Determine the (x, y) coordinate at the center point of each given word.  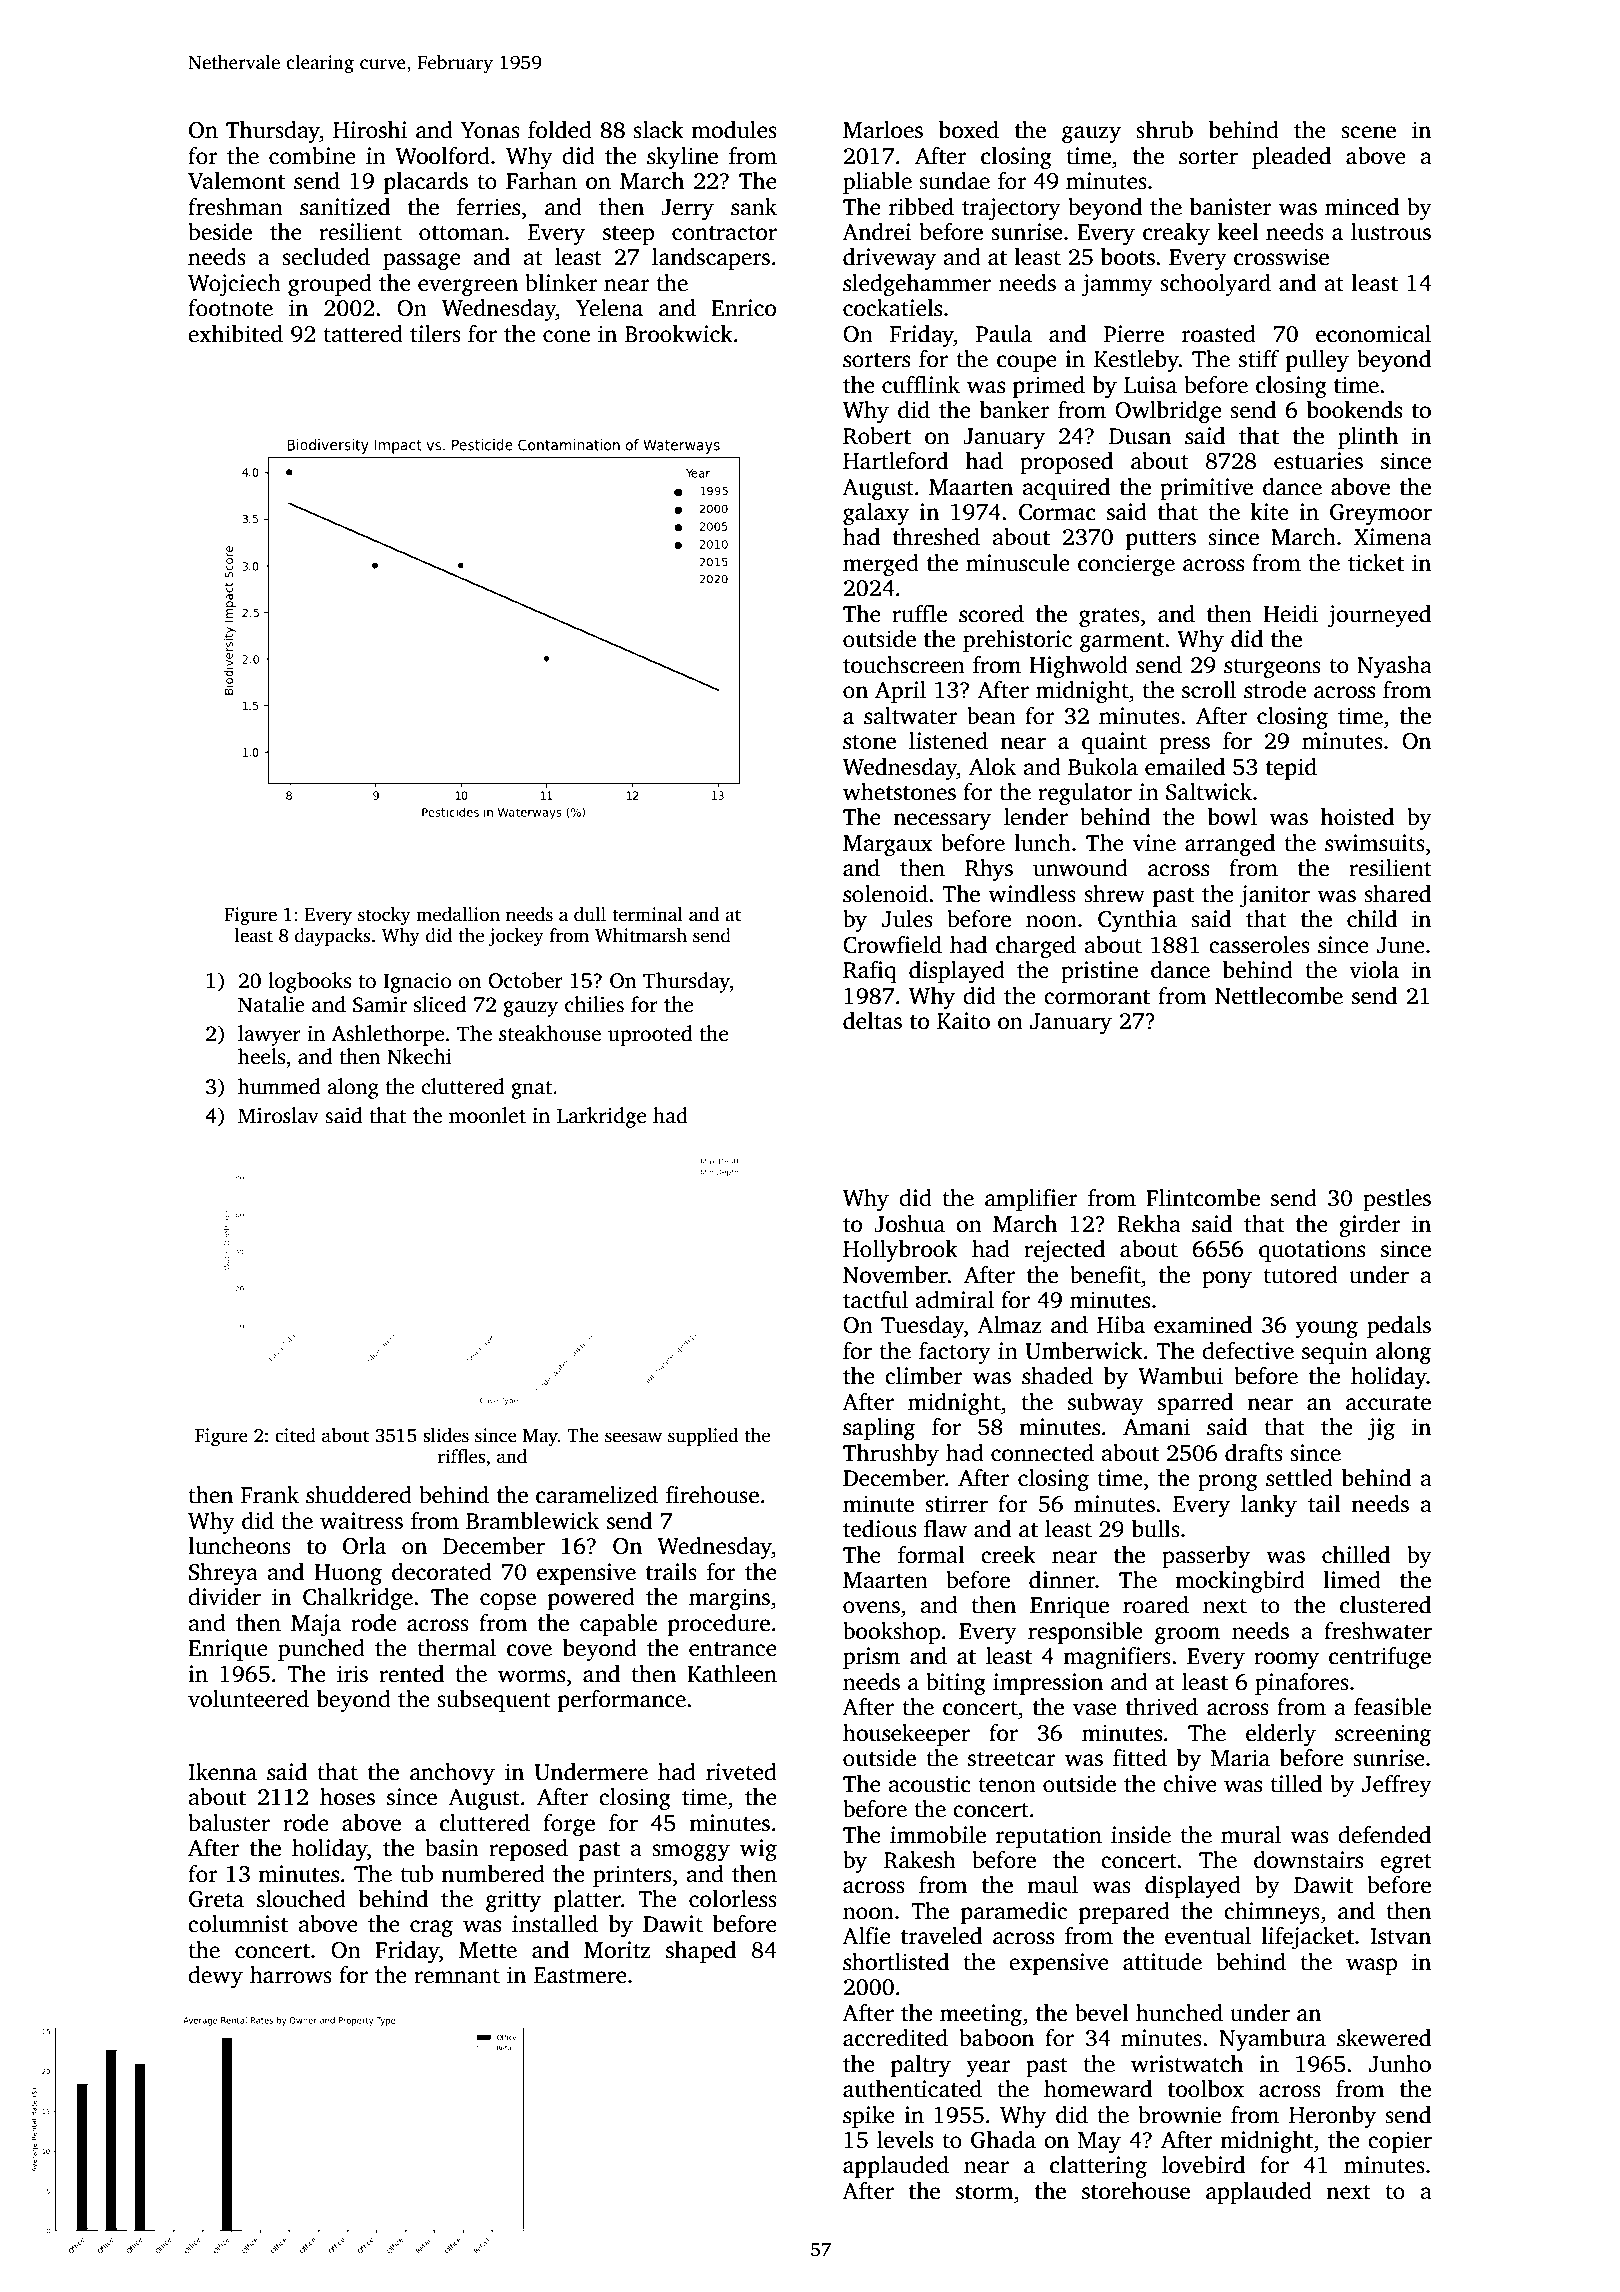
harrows (291, 1975)
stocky (384, 916)
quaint (1114, 743)
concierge (1126, 565)
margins (729, 1599)
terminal (647, 914)
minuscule (1018, 563)
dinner (1062, 1580)
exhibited (235, 334)
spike (869, 2117)
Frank (270, 1495)
